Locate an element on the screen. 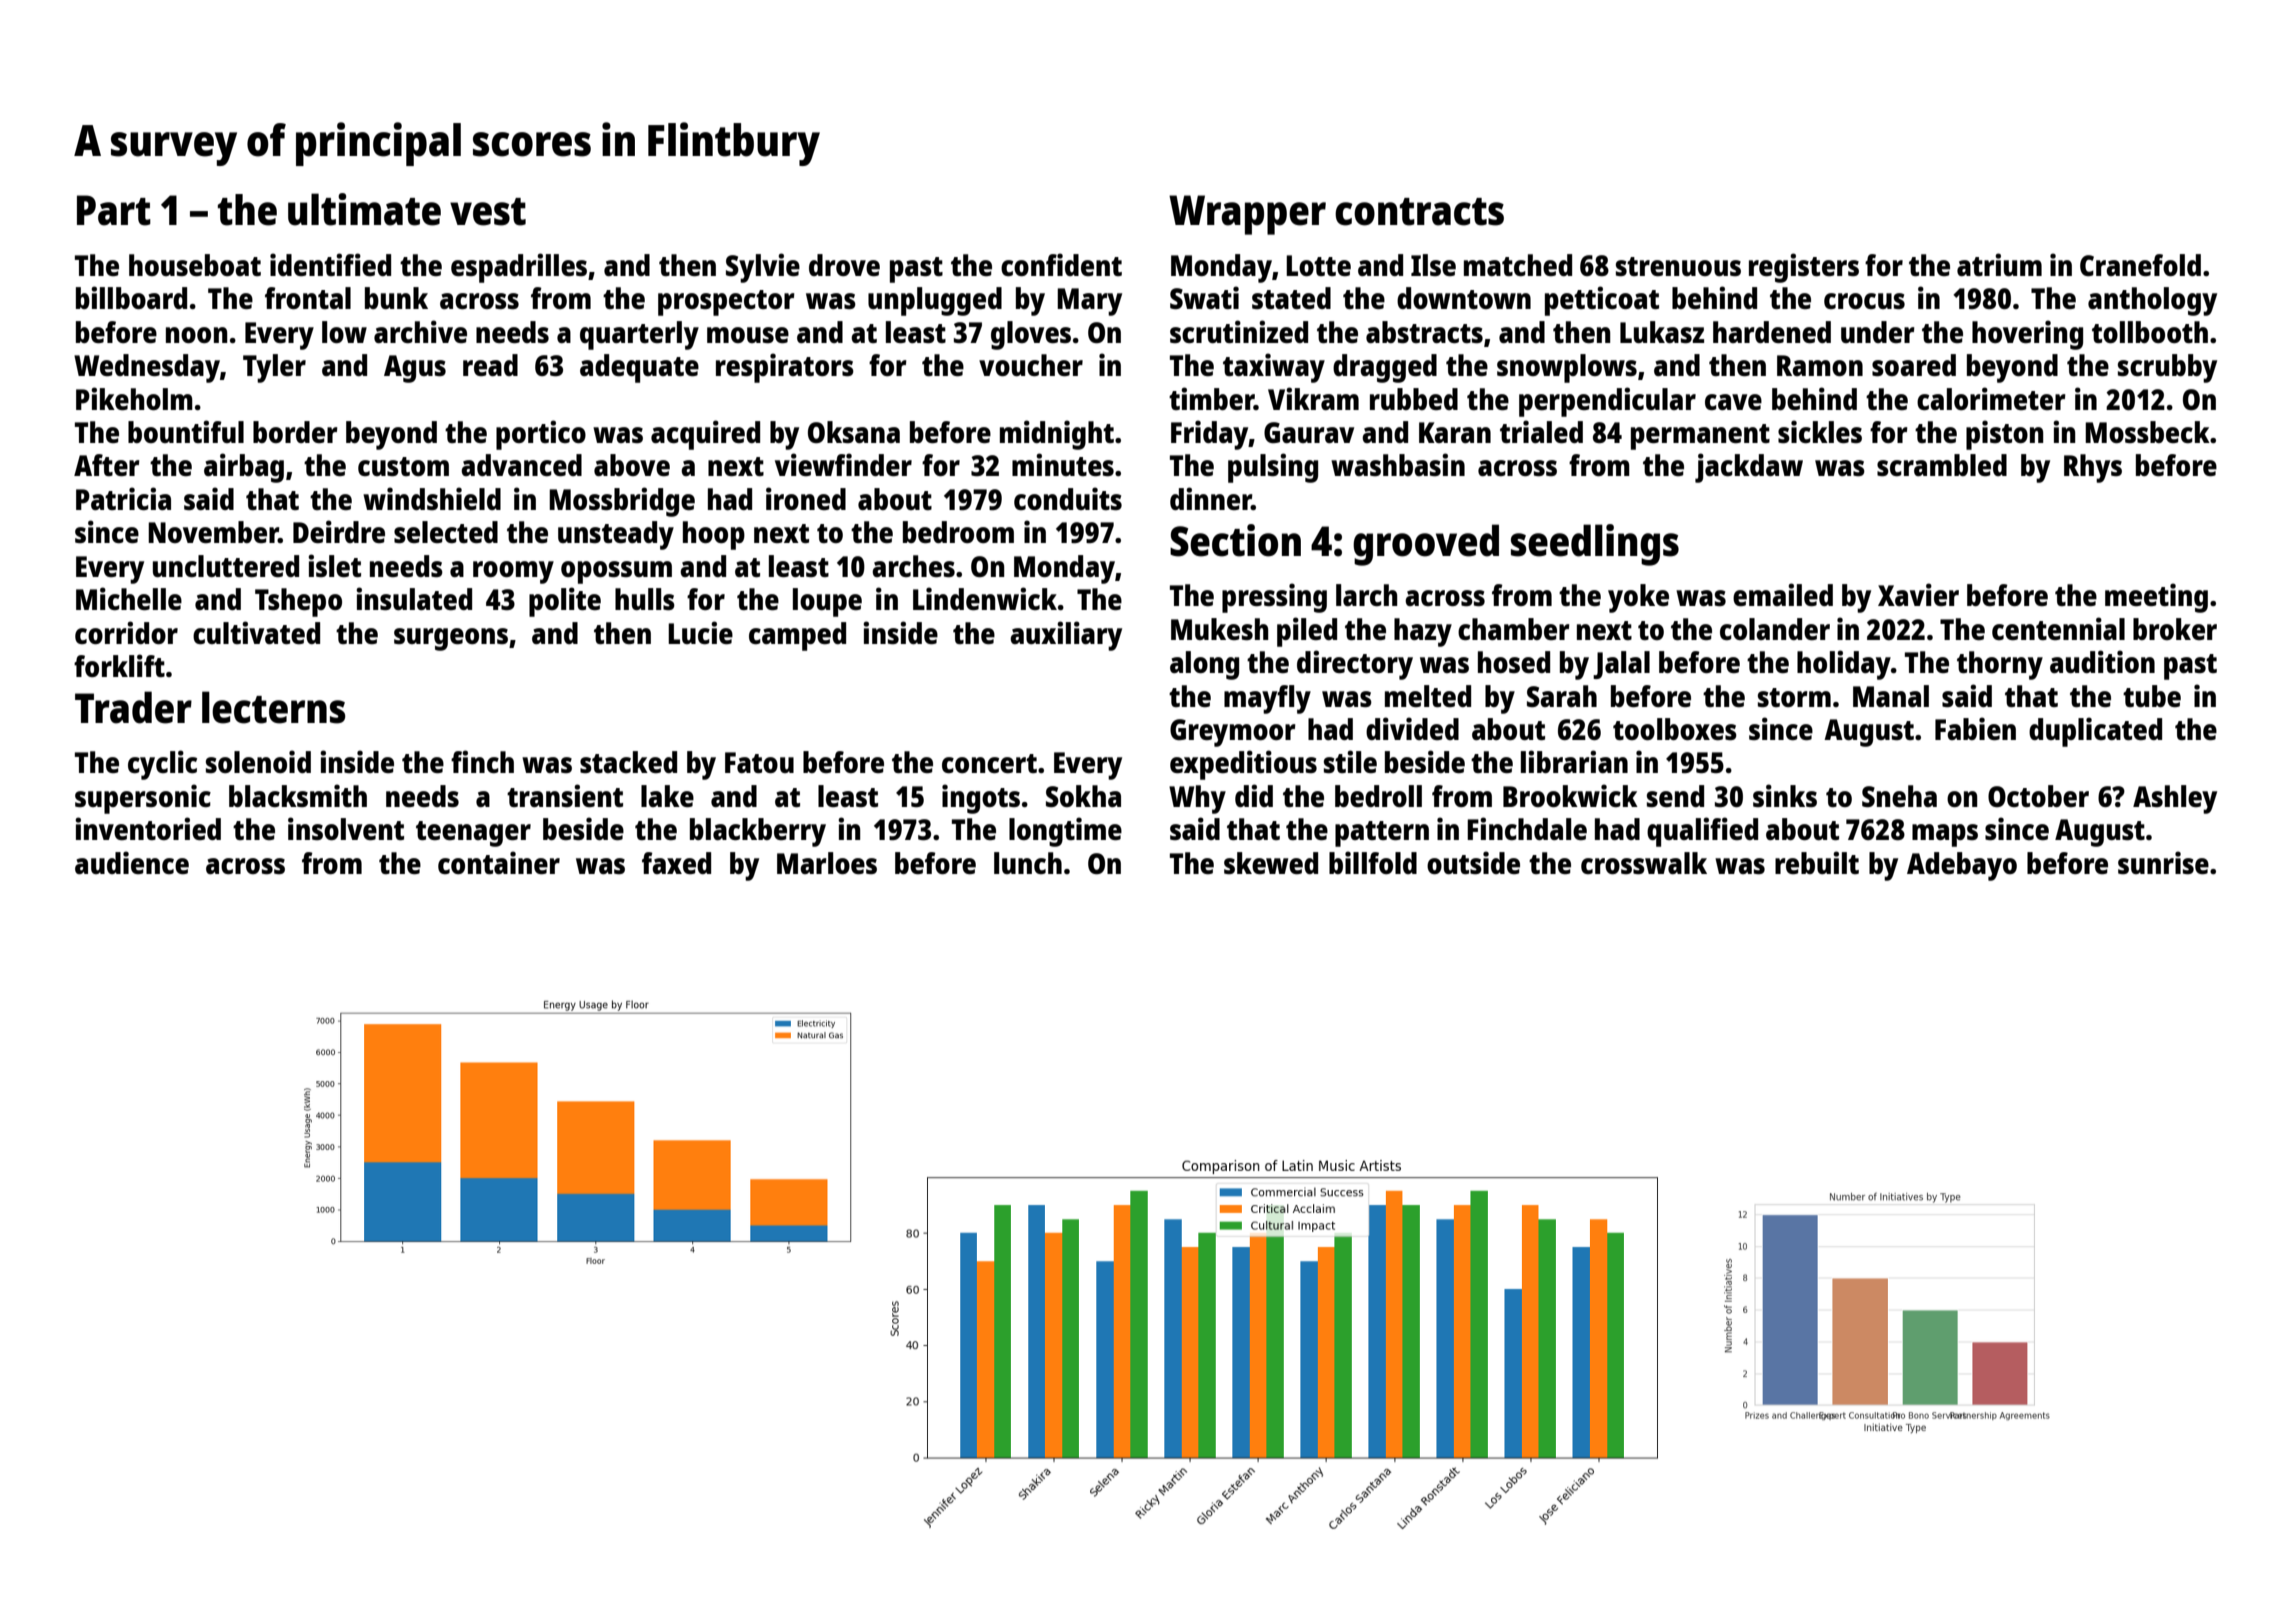 The width and height of the screenshot is (2292, 1620). audience is located at coordinates (132, 862).
